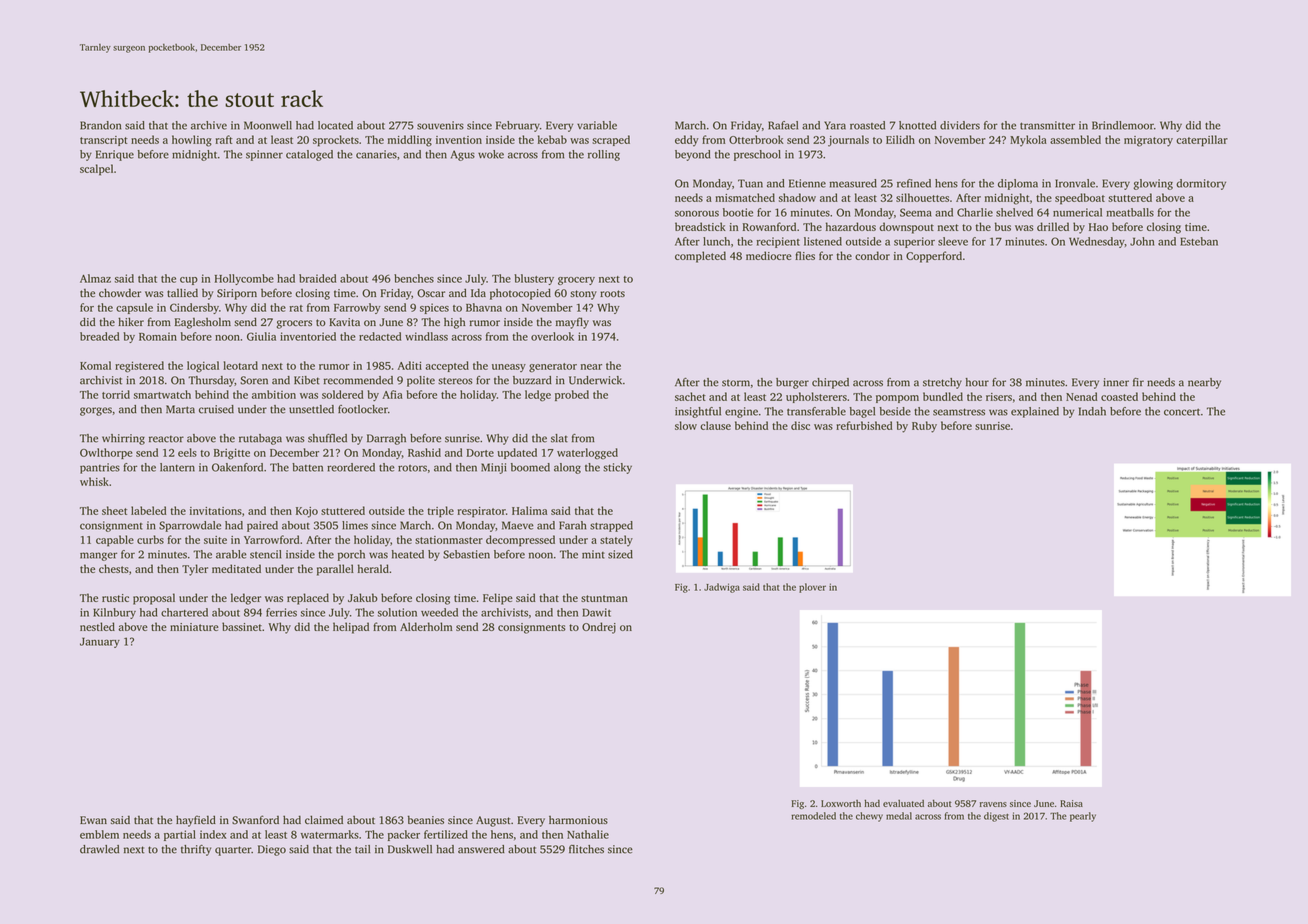 This screenshot has width=1308, height=924. What do you see at coordinates (392, 394) in the screenshot?
I see `Afia` at bounding box center [392, 394].
